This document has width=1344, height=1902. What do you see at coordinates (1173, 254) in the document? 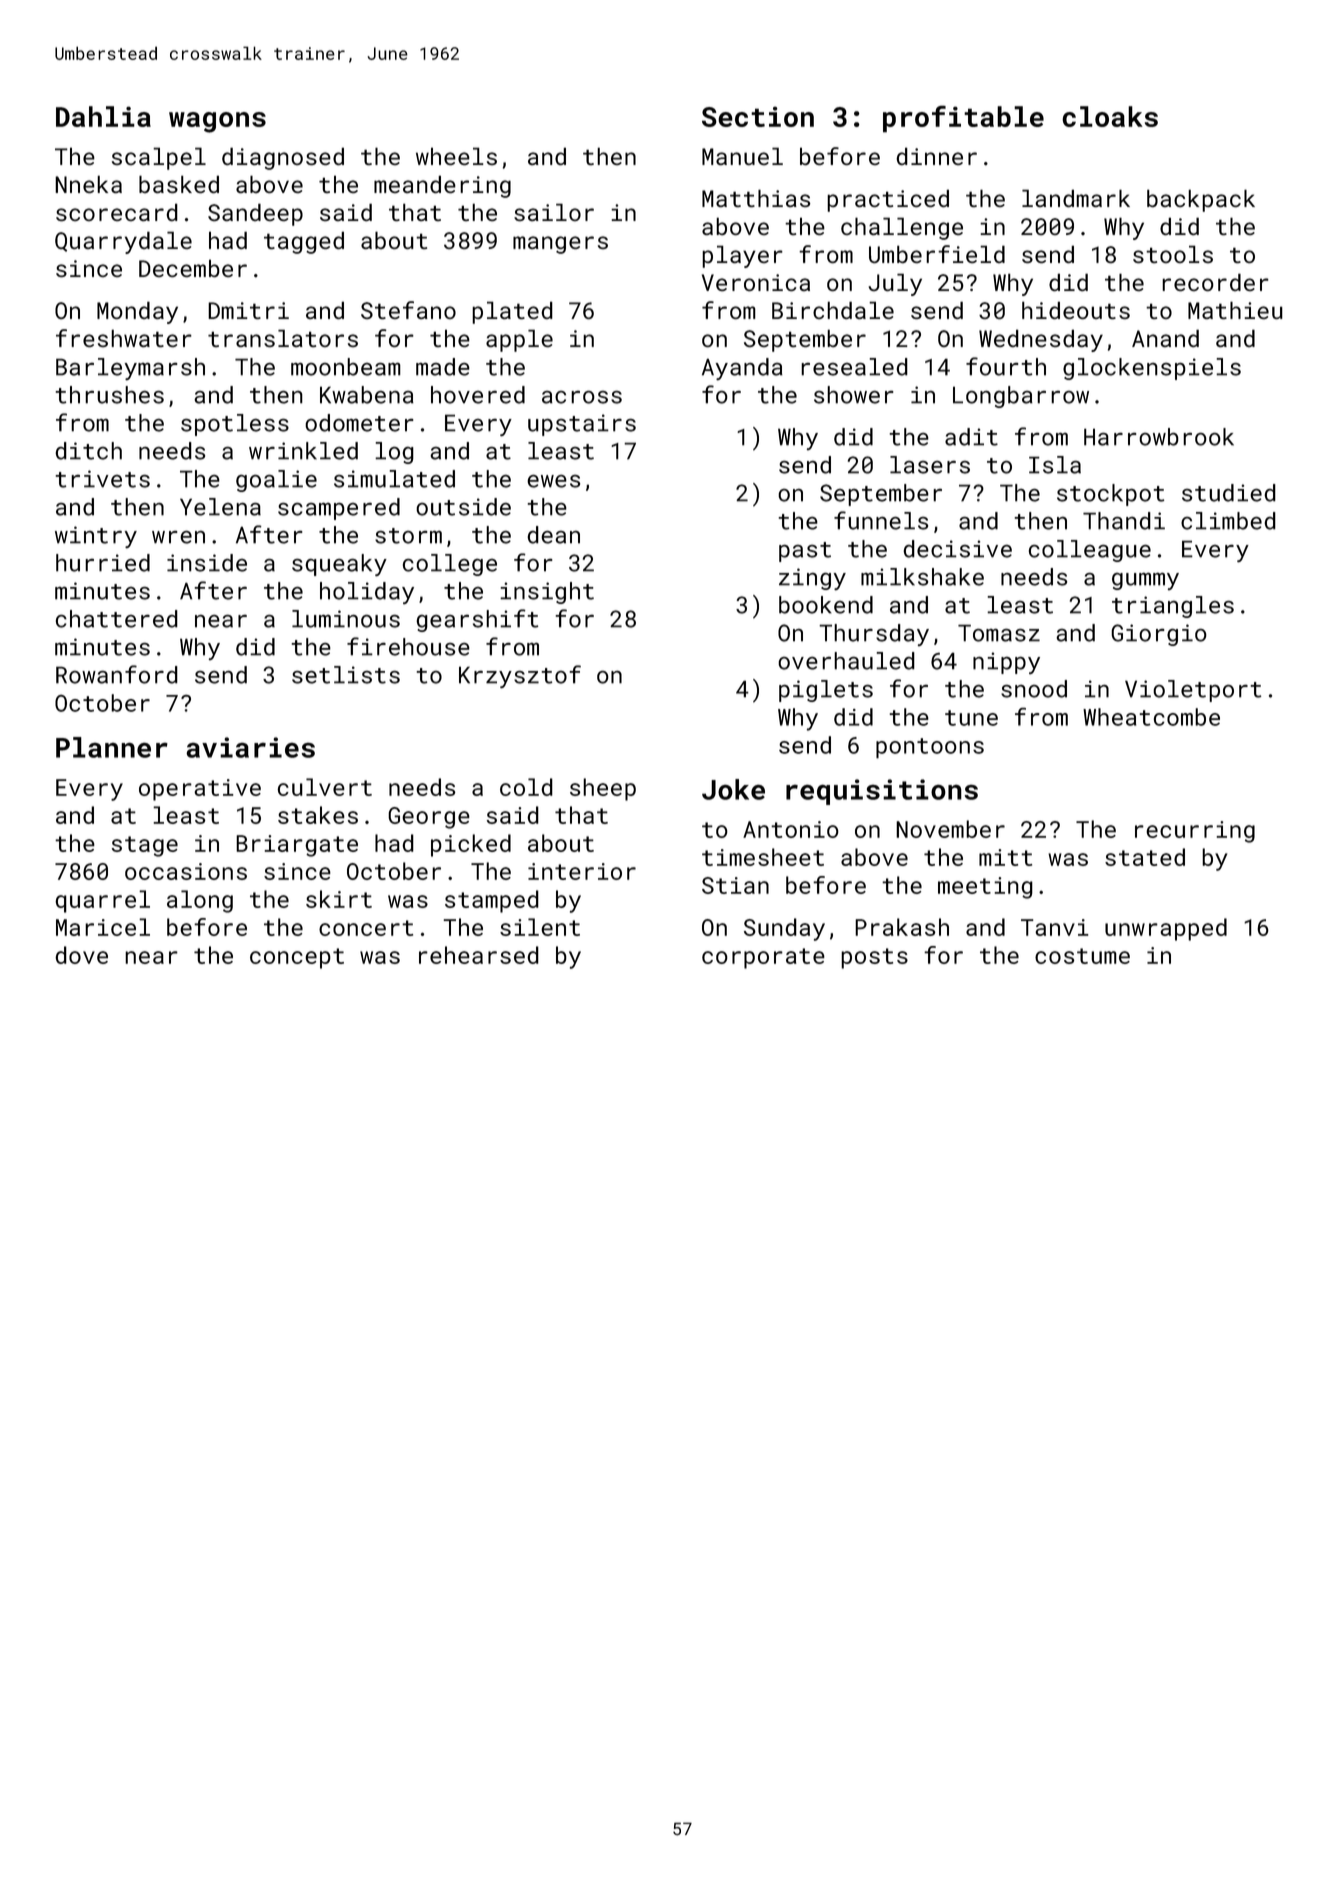
I see `stools` at bounding box center [1173, 254].
